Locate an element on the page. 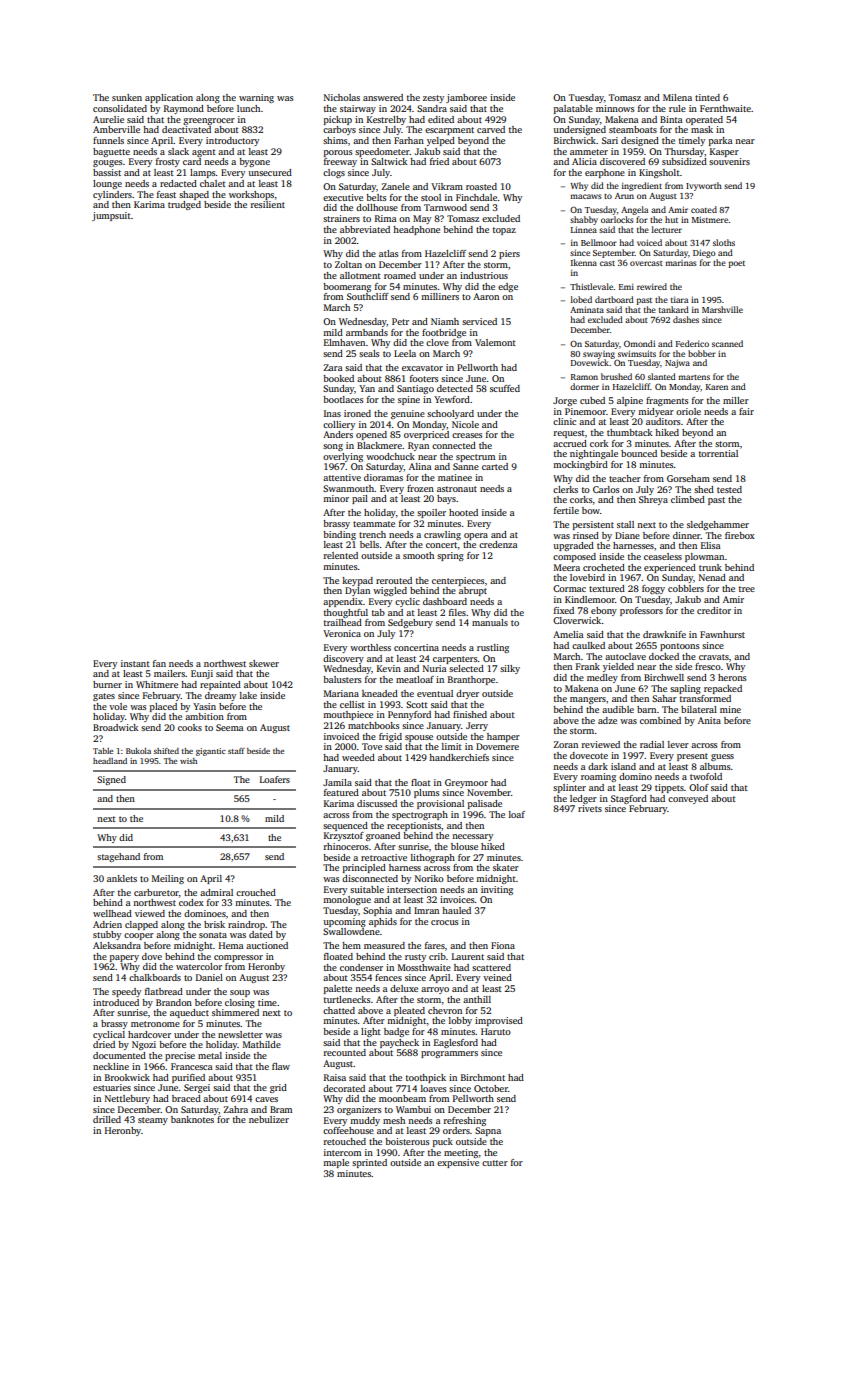 The height and width of the image is (1400, 849). jumpsuit is located at coordinates (111, 216).
